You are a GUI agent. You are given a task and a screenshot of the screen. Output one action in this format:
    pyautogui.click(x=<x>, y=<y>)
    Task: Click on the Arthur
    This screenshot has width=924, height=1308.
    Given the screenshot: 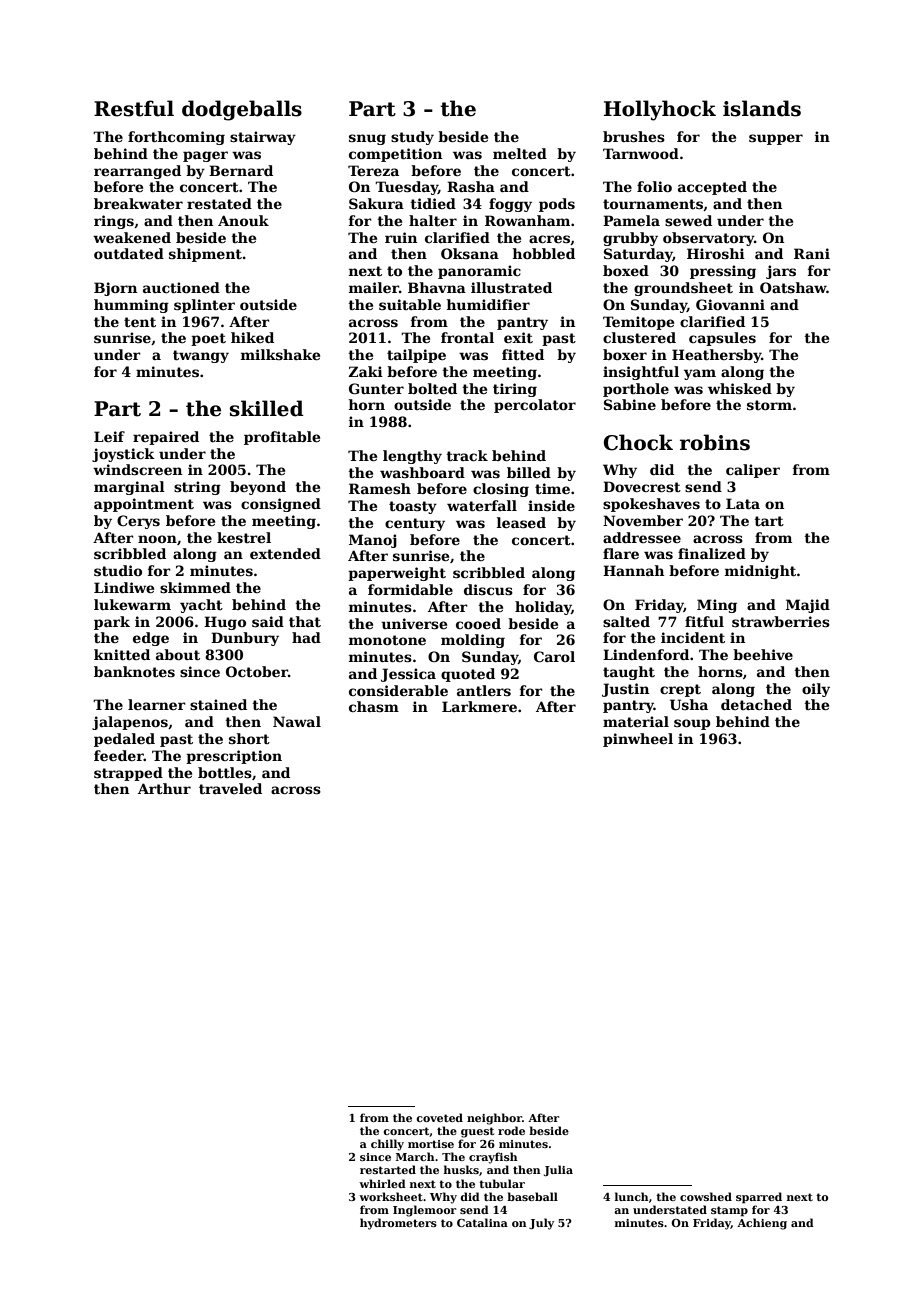 What is the action you would take?
    pyautogui.click(x=164, y=788)
